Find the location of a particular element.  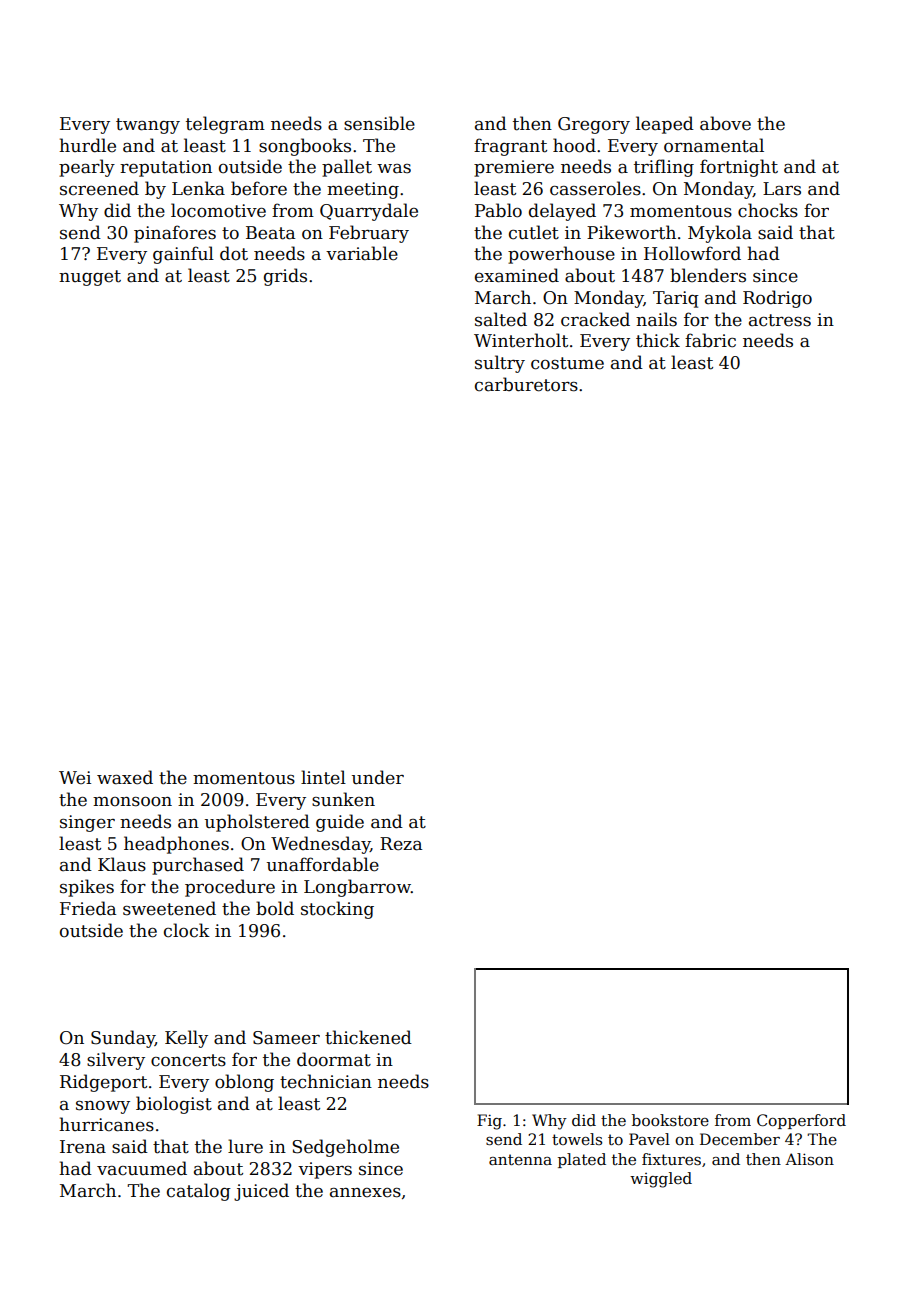

screened is located at coordinates (99, 188).
